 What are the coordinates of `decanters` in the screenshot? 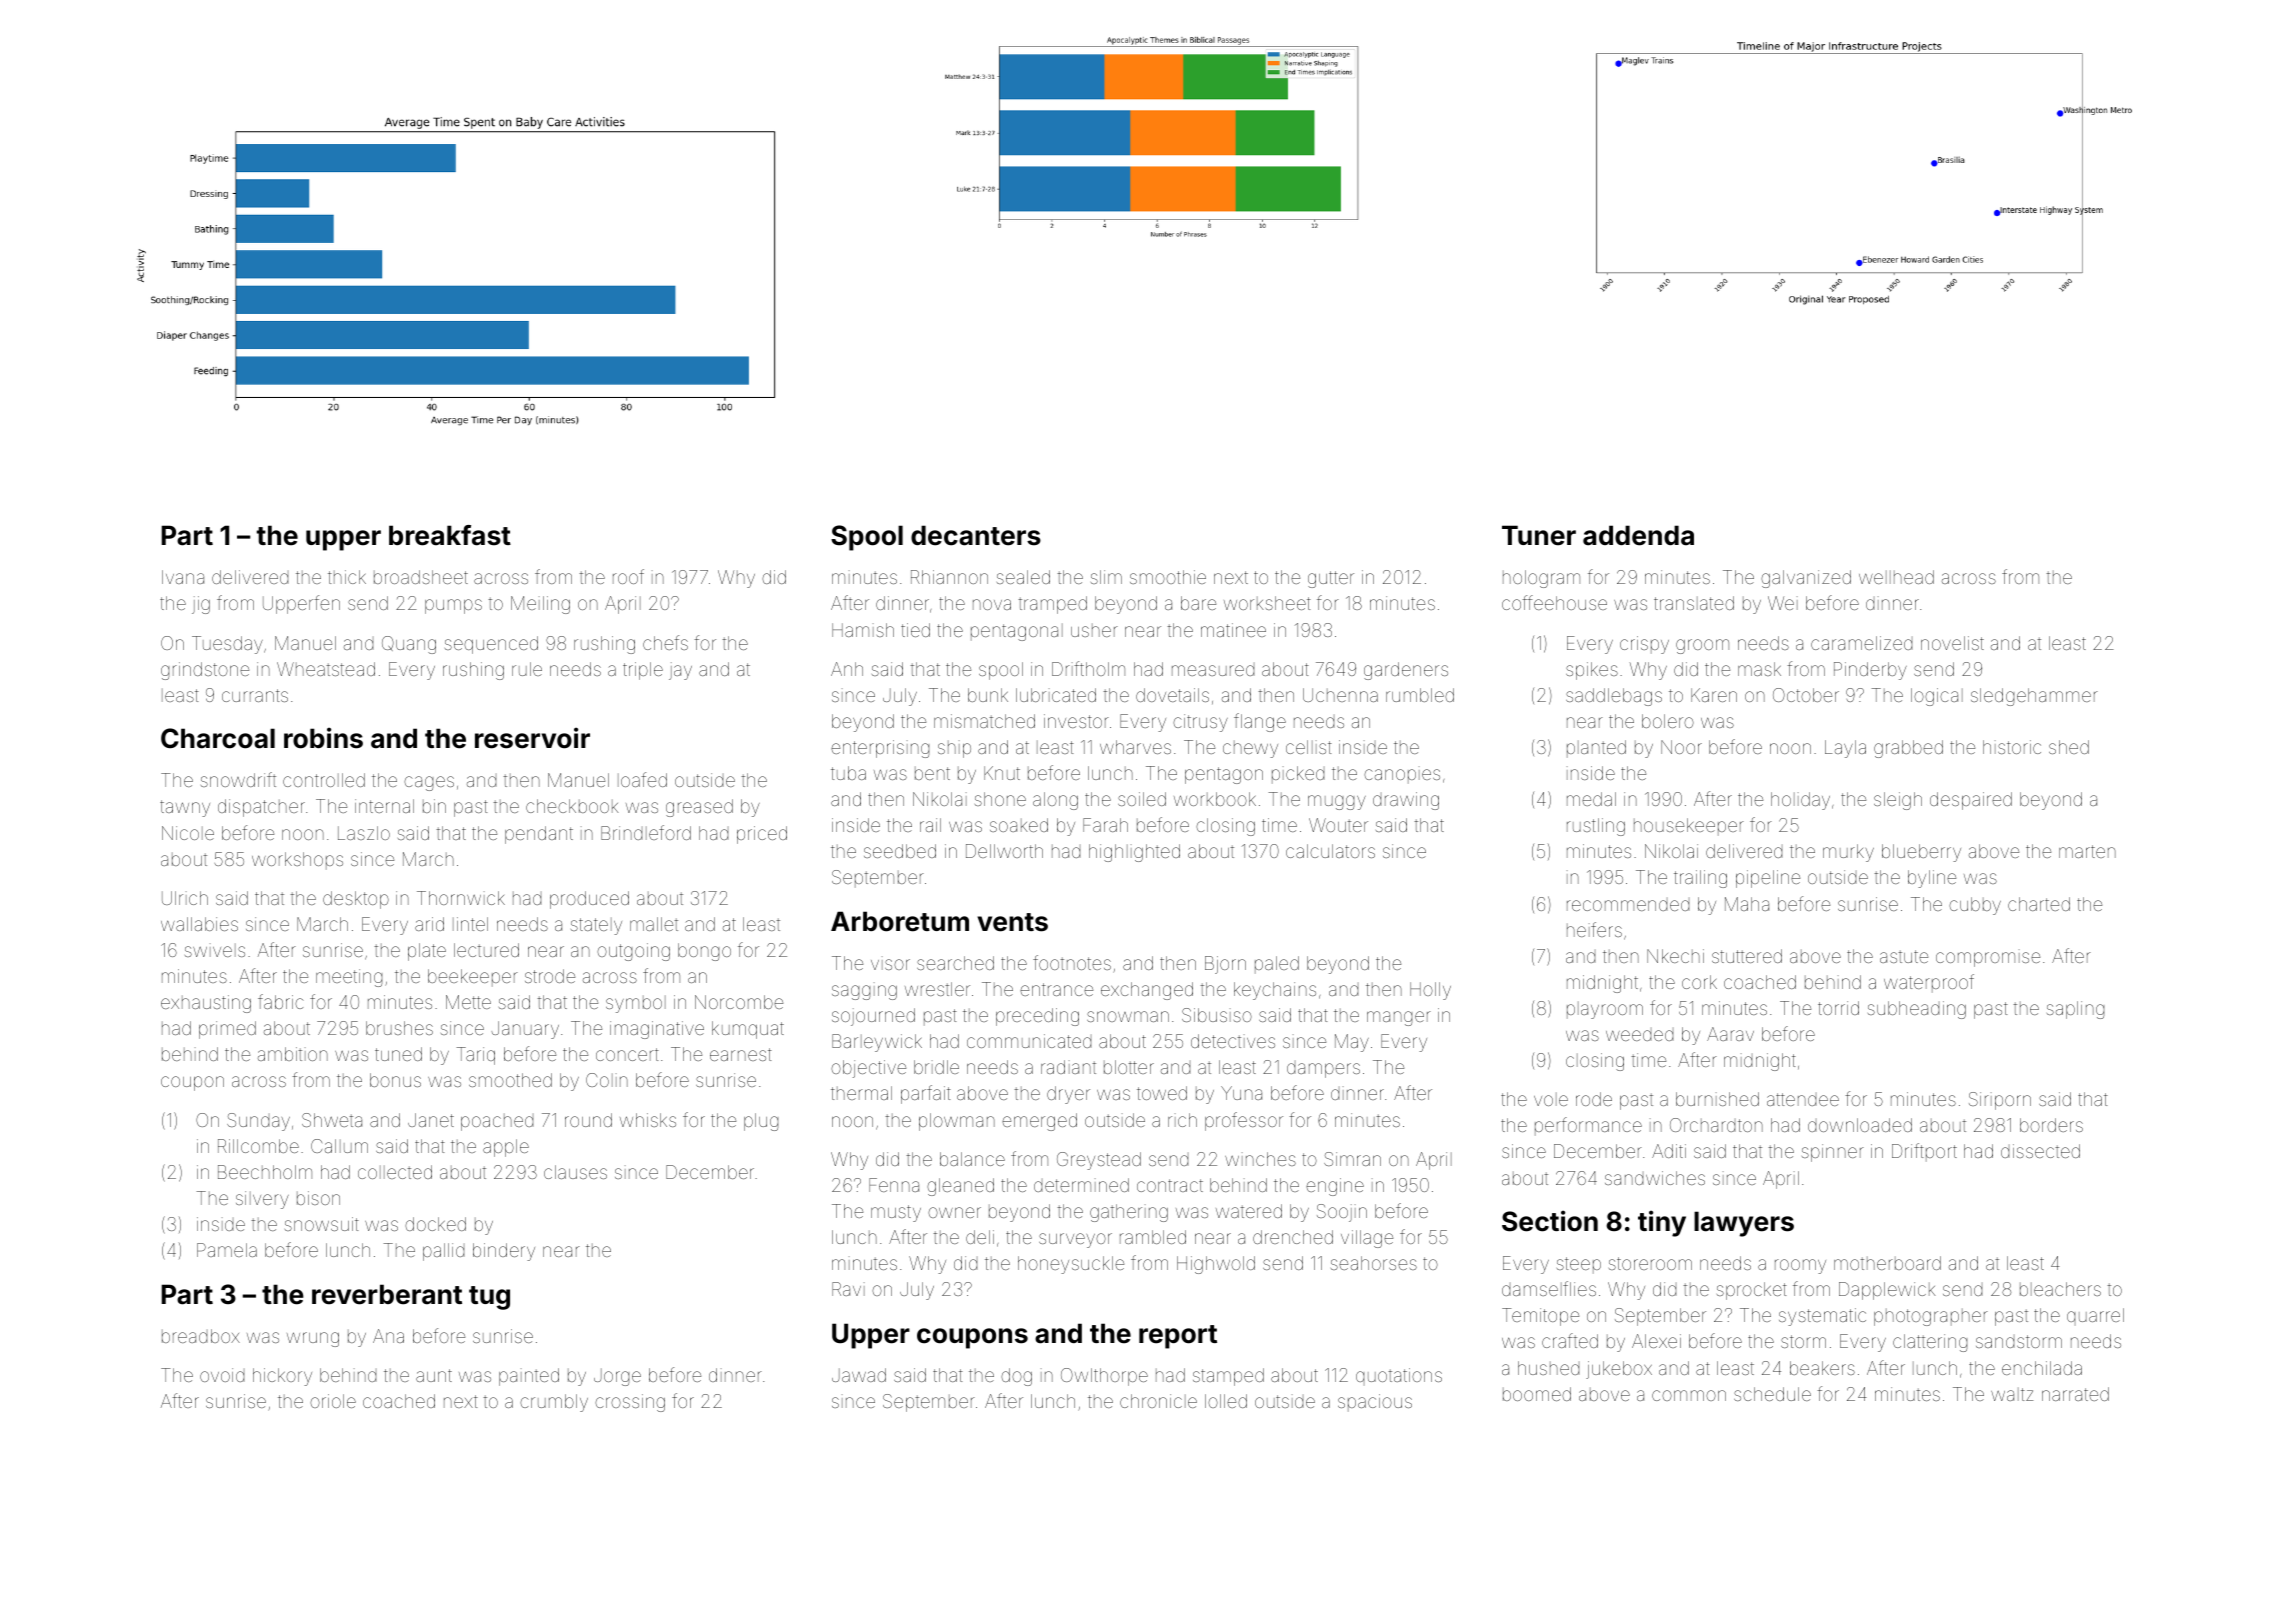 It's located at (976, 535).
